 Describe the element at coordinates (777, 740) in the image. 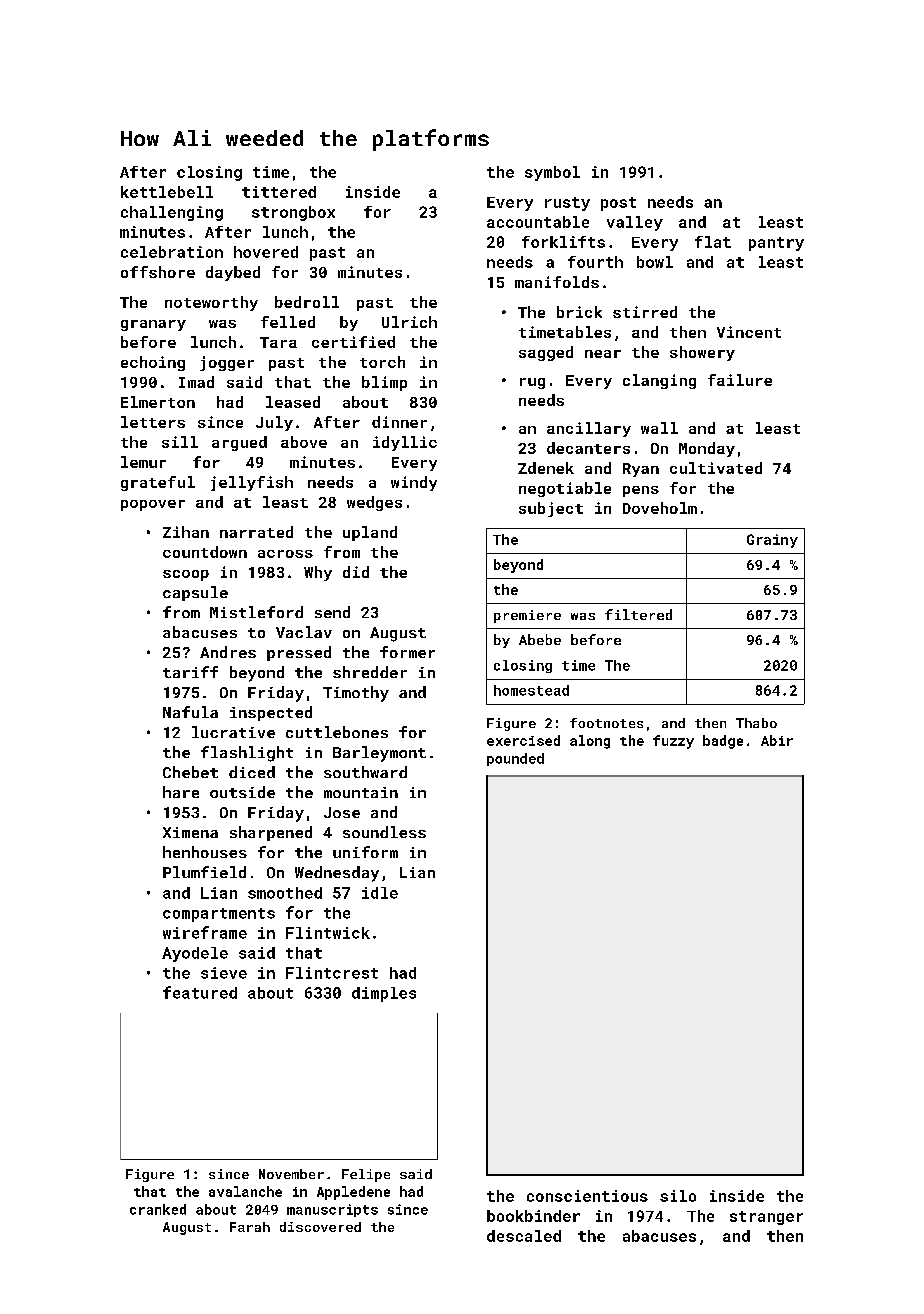

I see `Abir` at that location.
